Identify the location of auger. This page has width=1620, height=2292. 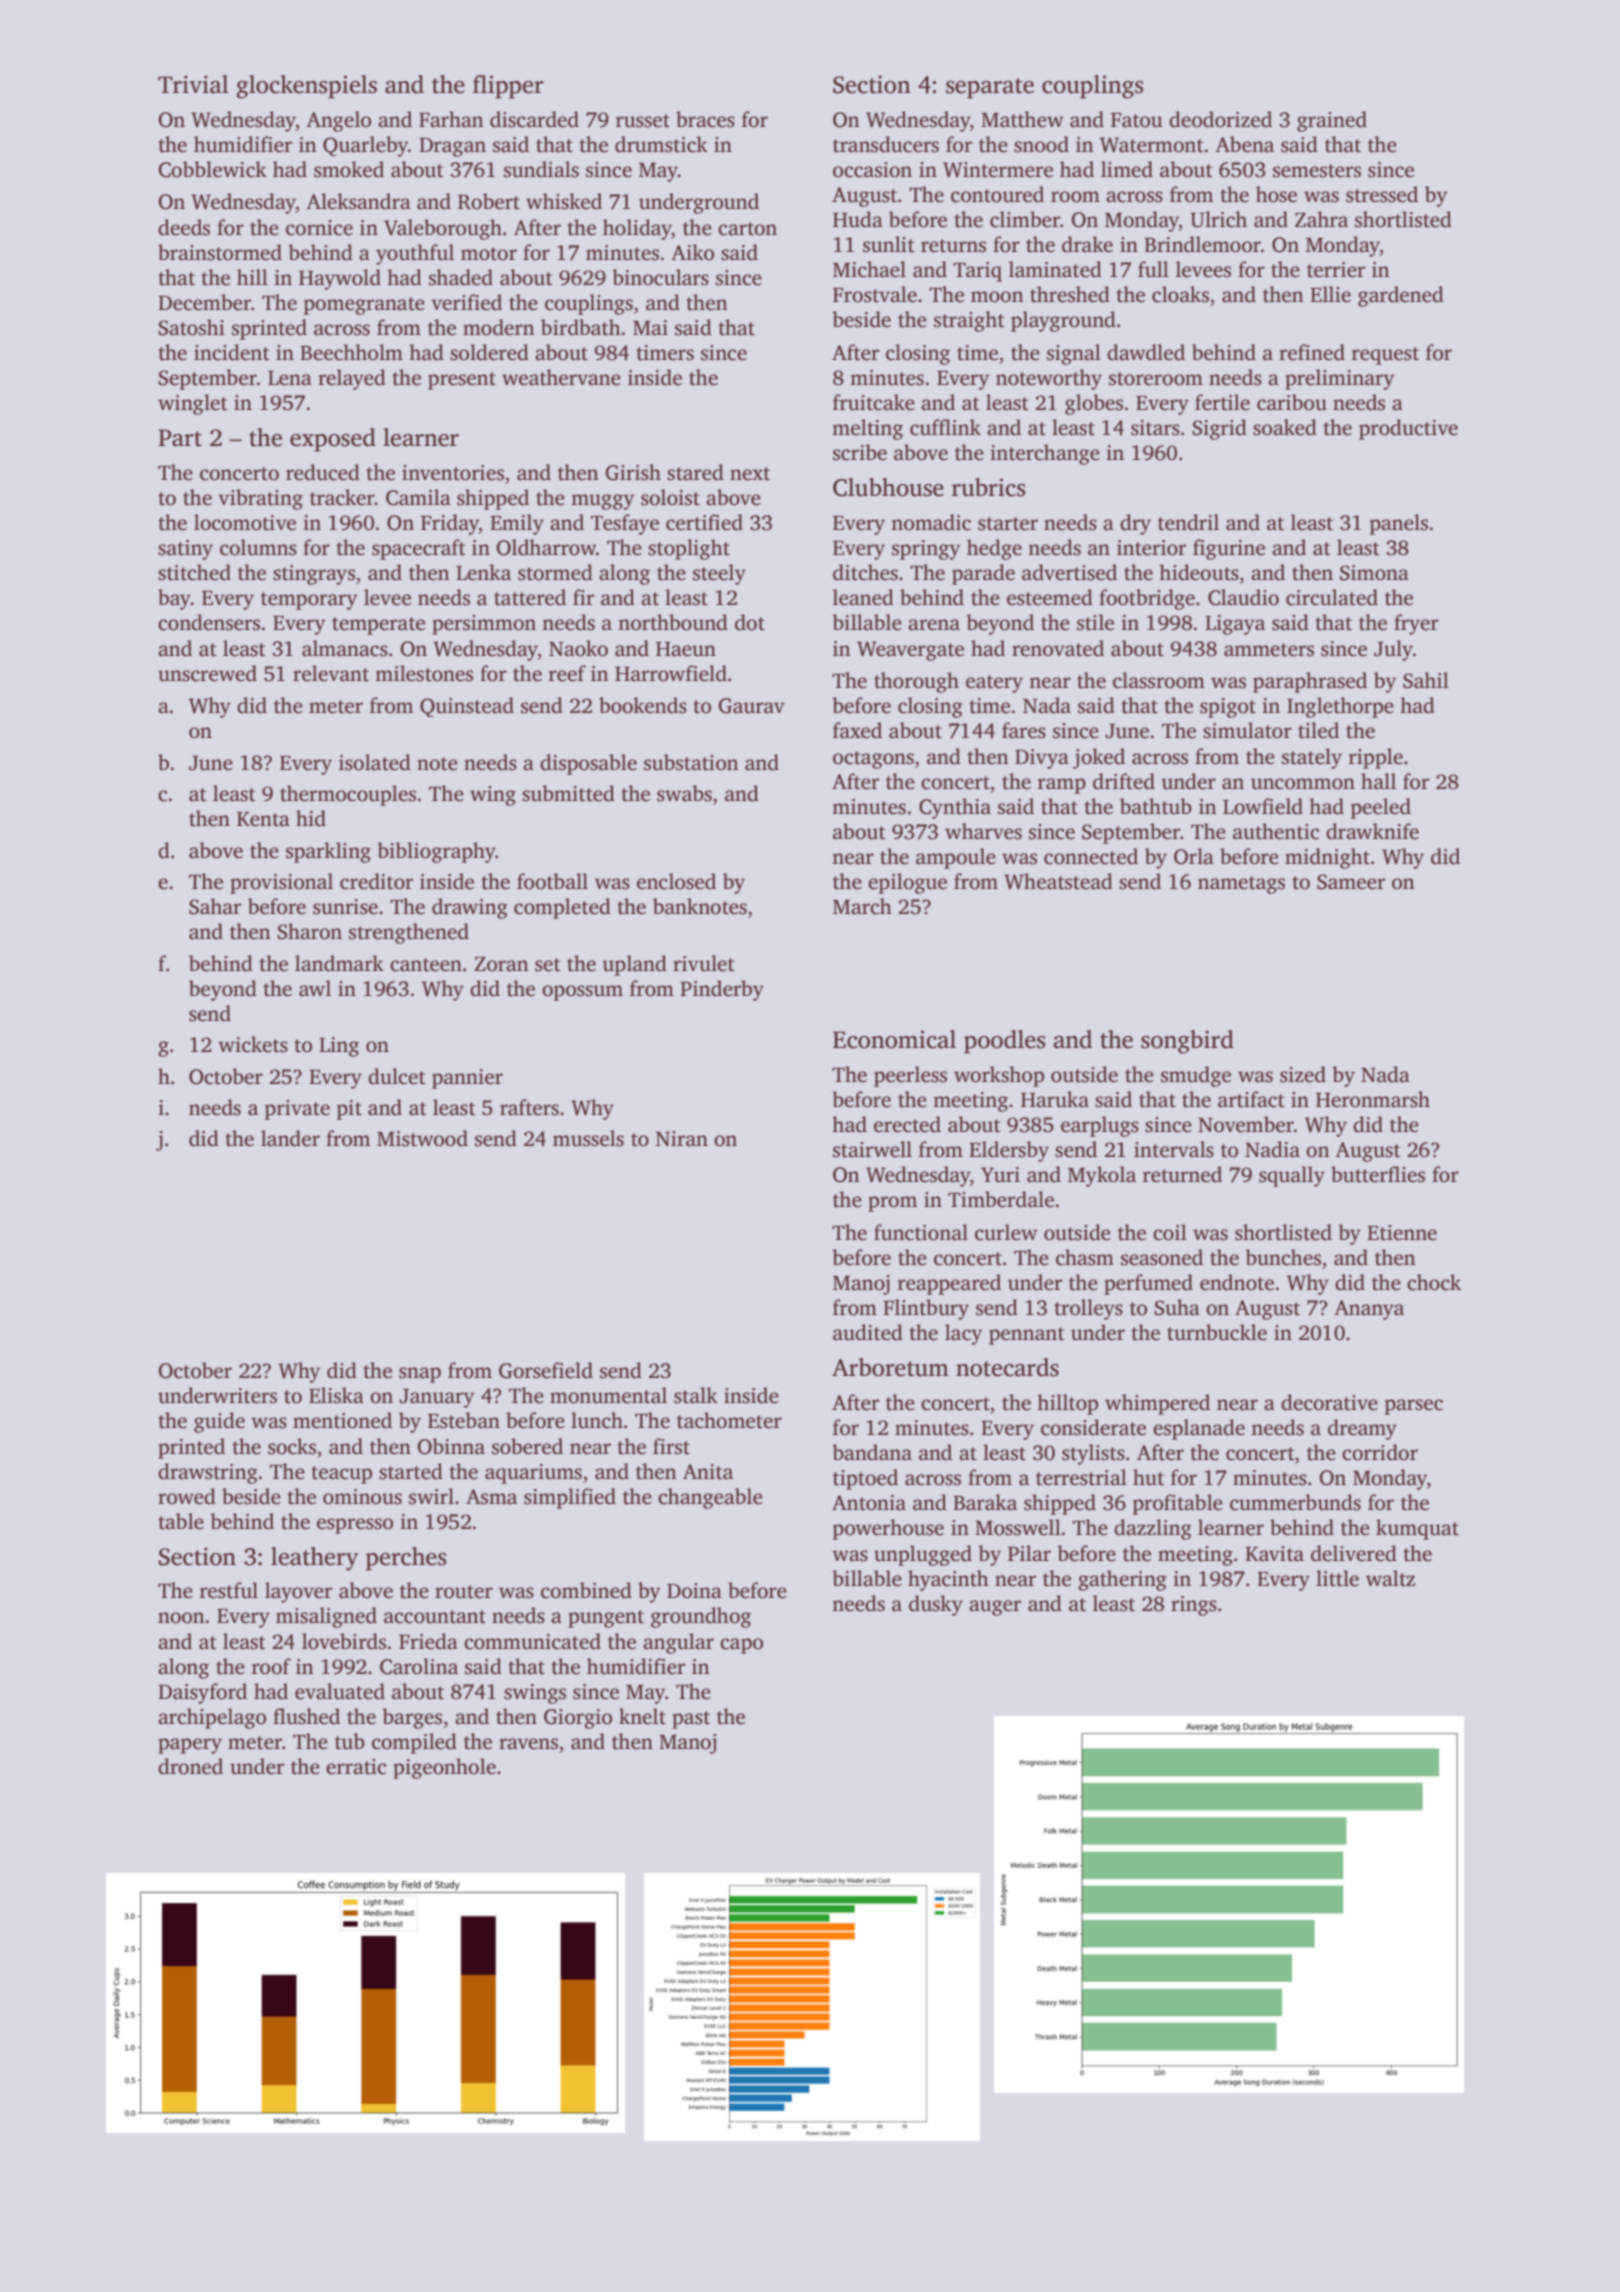
(995, 1608).
